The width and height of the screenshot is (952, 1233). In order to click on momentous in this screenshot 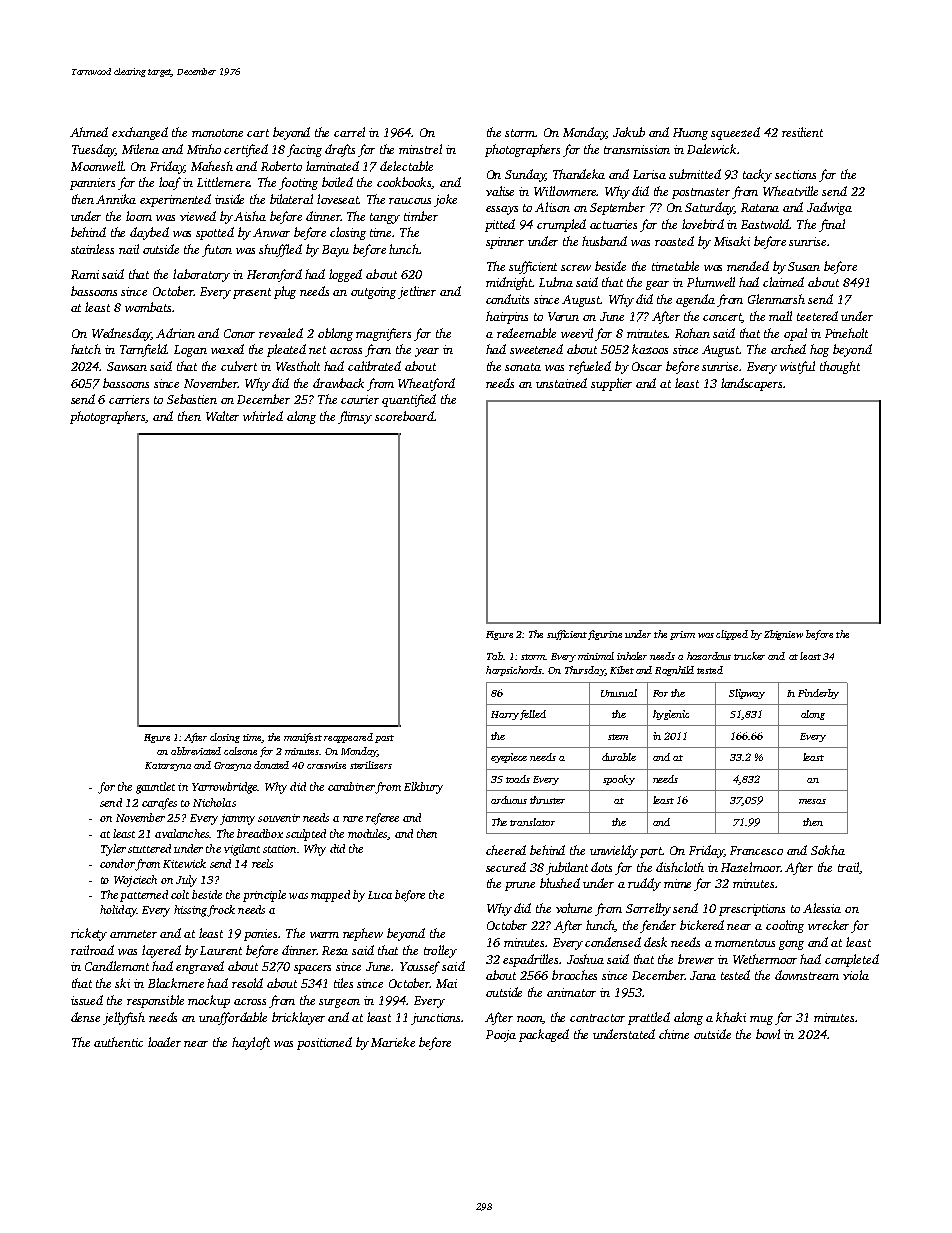, I will do `click(745, 943)`.
